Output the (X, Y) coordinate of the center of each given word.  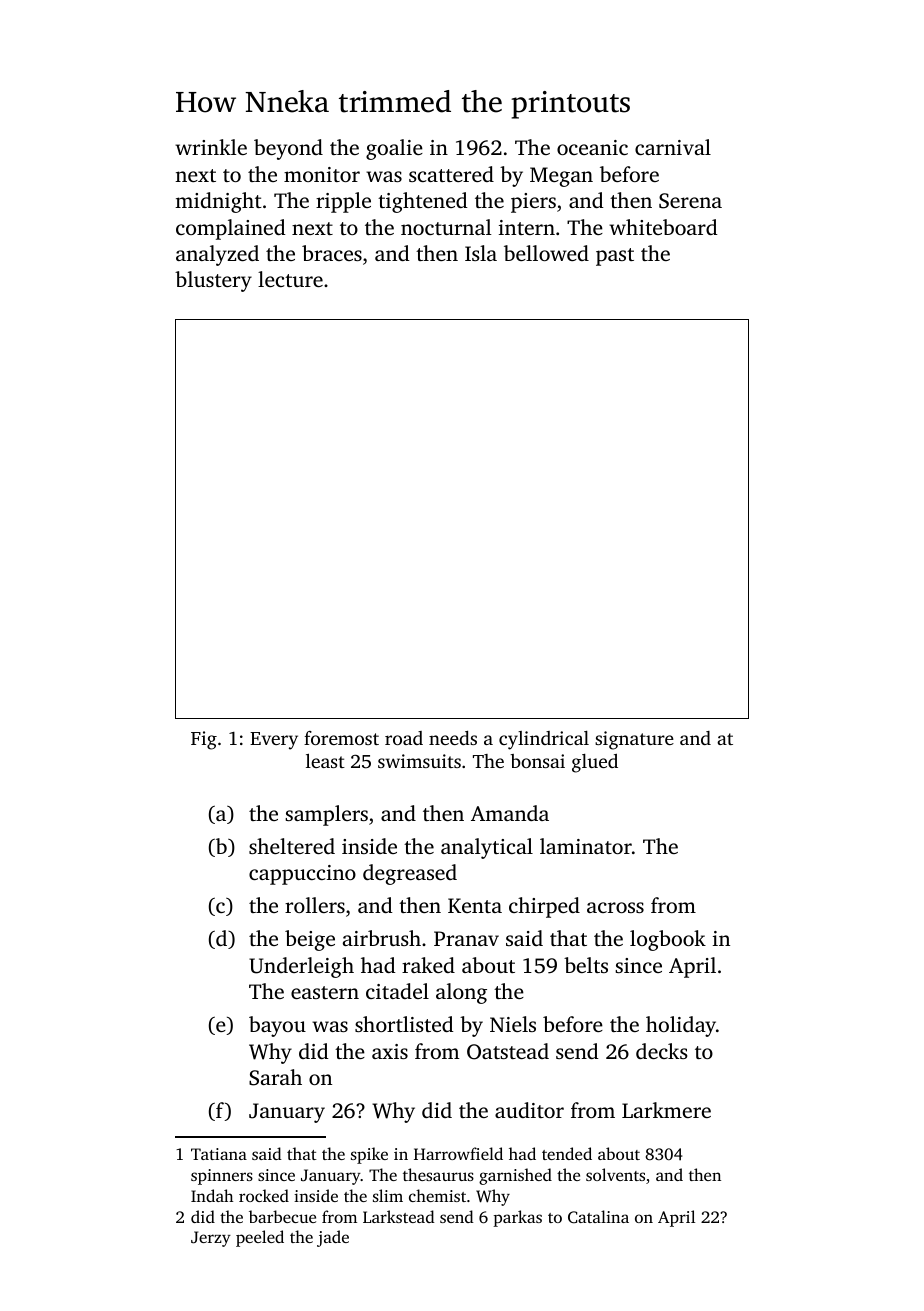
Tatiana (219, 1154)
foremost (341, 738)
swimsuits (419, 761)
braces (332, 253)
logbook (668, 940)
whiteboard (663, 227)
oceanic (592, 147)
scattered (451, 174)
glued (595, 763)
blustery (213, 281)
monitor (322, 174)
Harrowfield (458, 1153)
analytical (487, 848)
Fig (204, 740)
